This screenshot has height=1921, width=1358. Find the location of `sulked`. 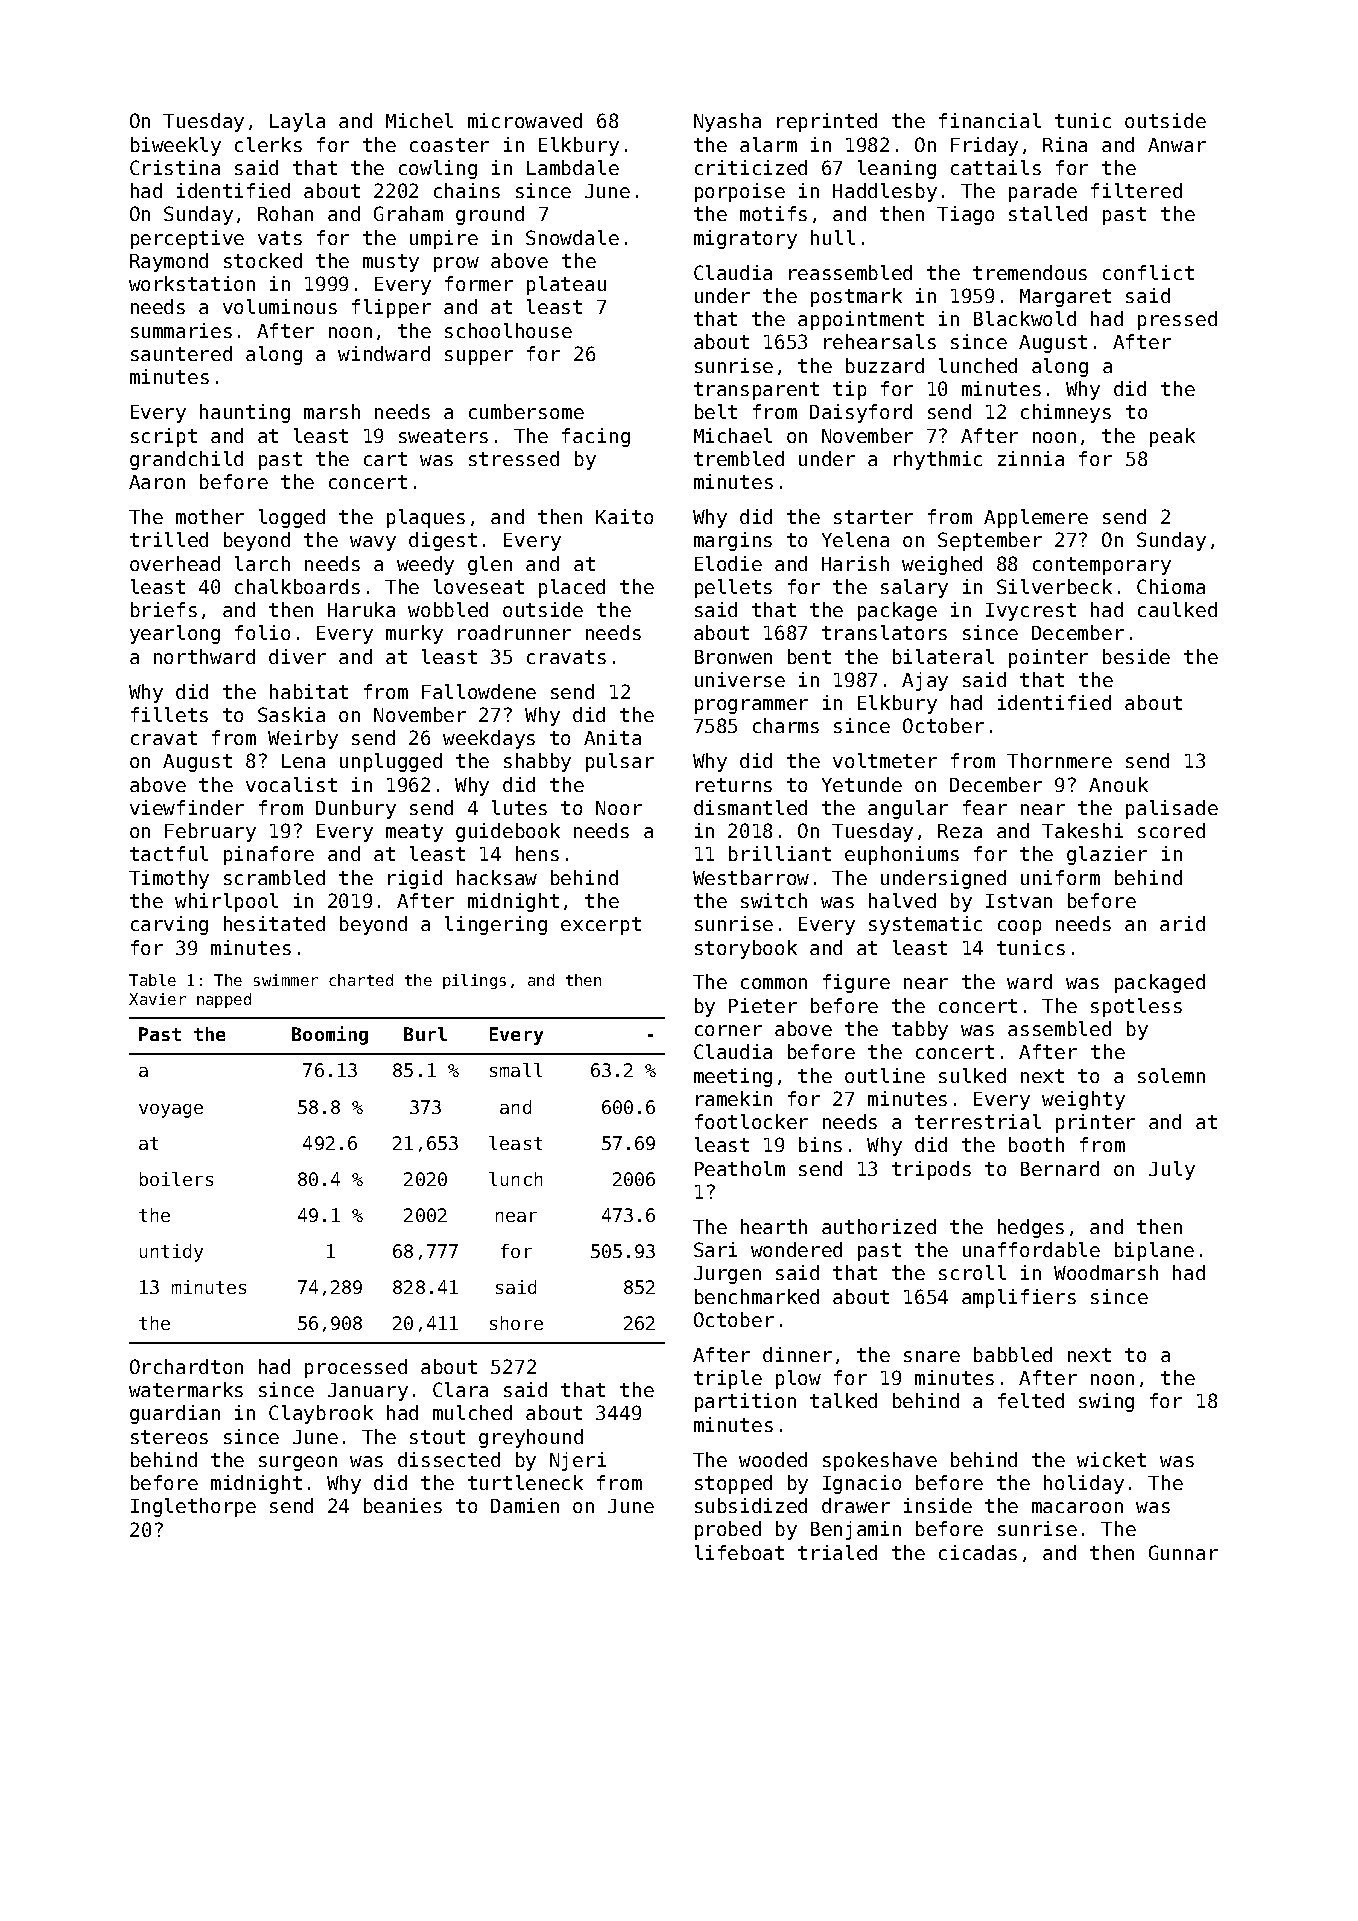

sulked is located at coordinates (972, 1075).
